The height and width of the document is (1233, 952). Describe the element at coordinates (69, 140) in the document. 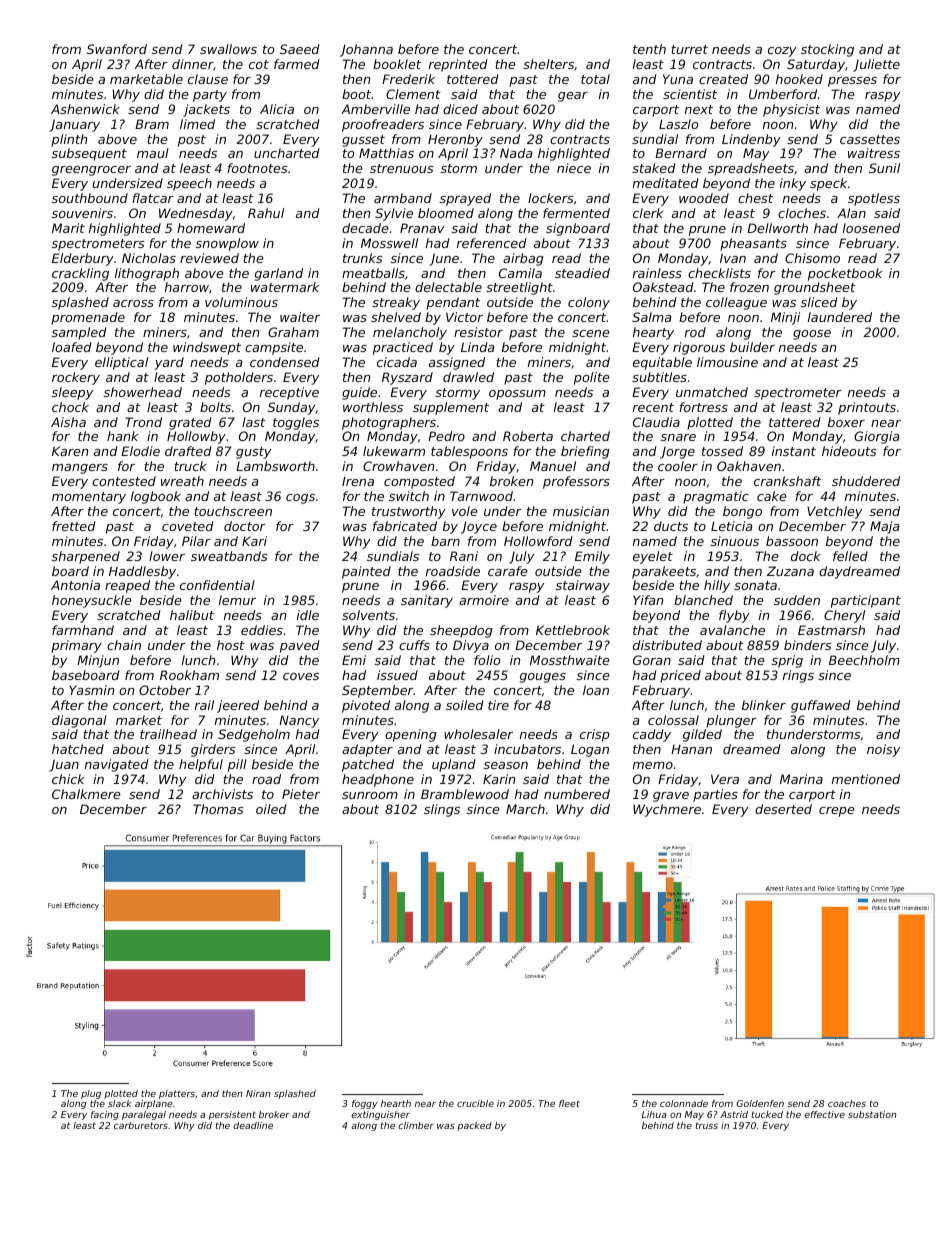

I see `plinth` at that location.
